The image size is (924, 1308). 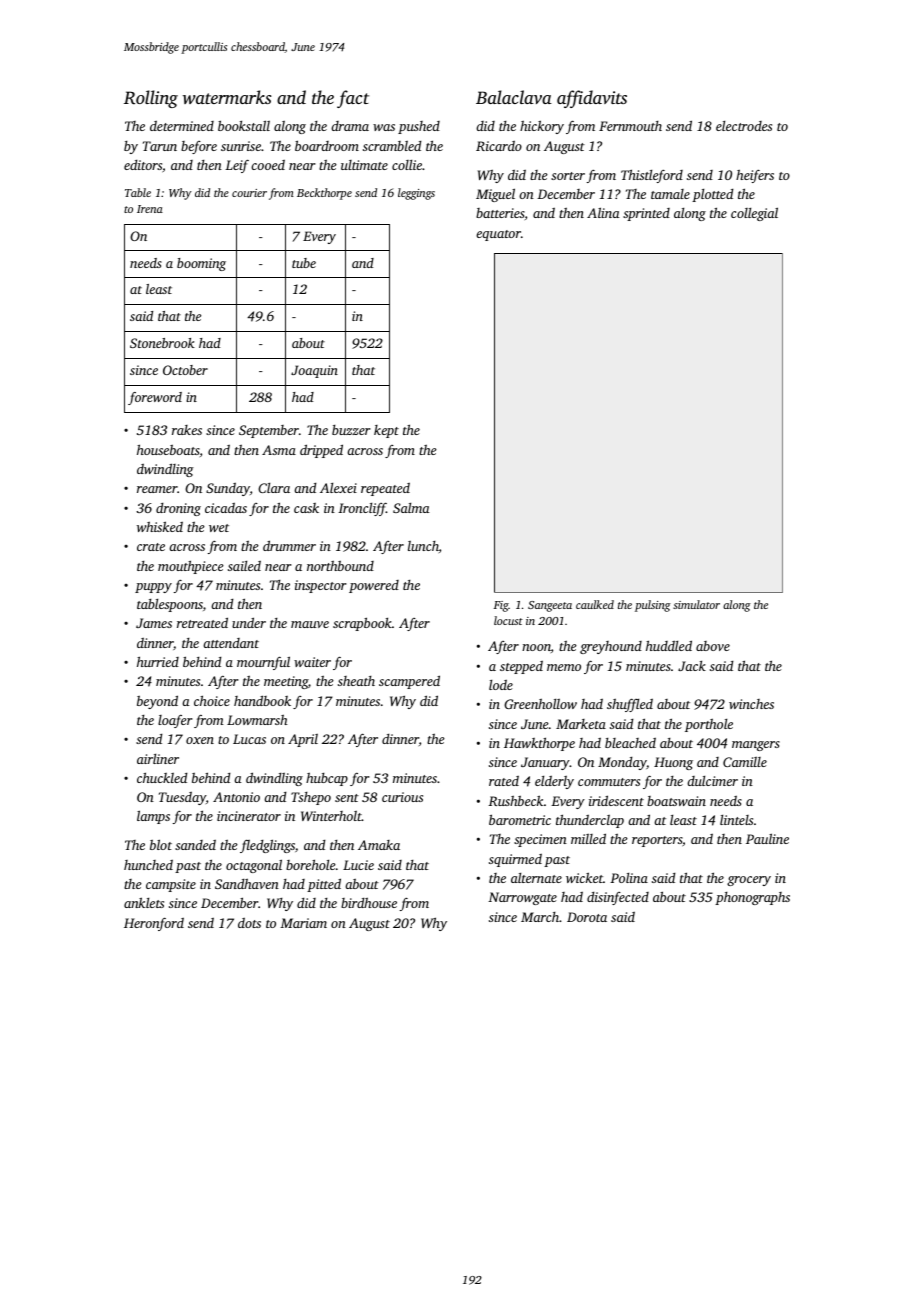 I want to click on watermarks, so click(x=227, y=97).
